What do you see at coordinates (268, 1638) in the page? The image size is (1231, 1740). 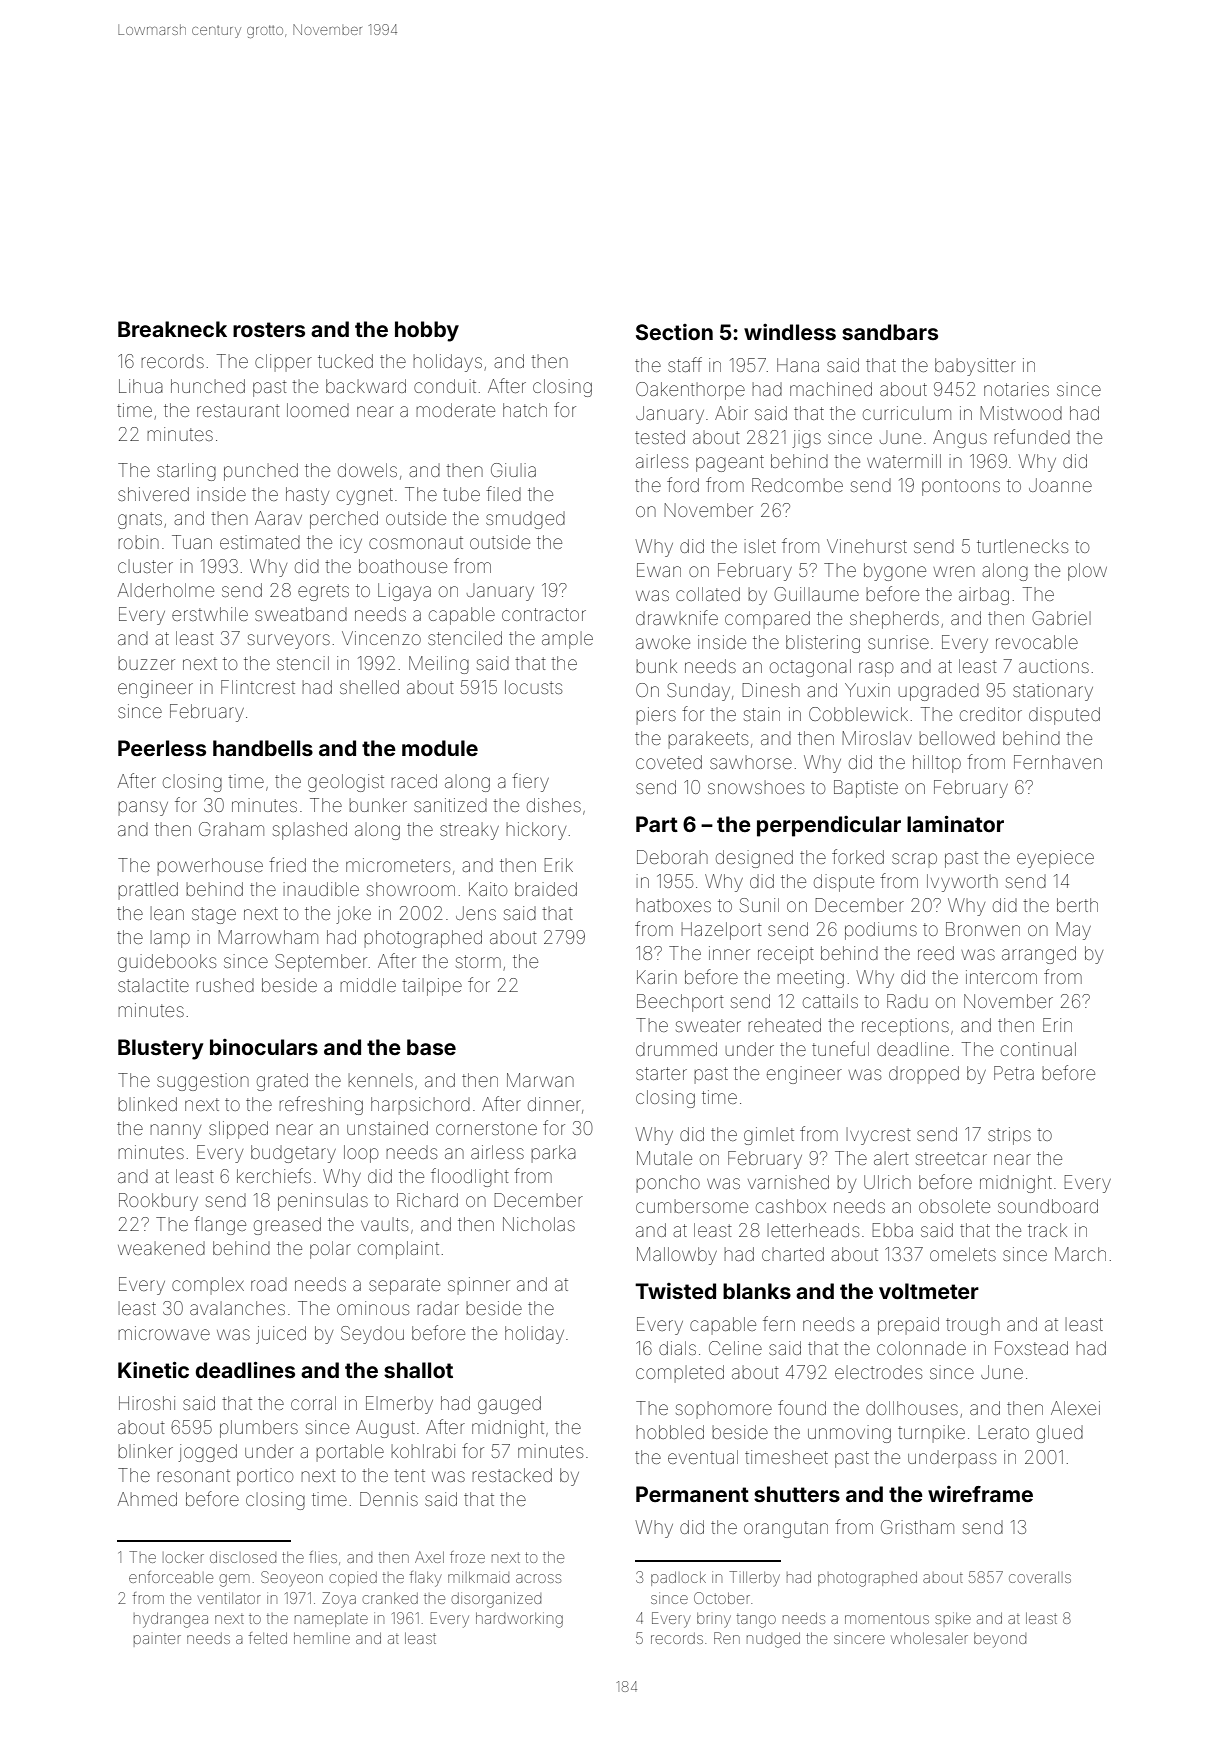 I see `felted` at bounding box center [268, 1638].
